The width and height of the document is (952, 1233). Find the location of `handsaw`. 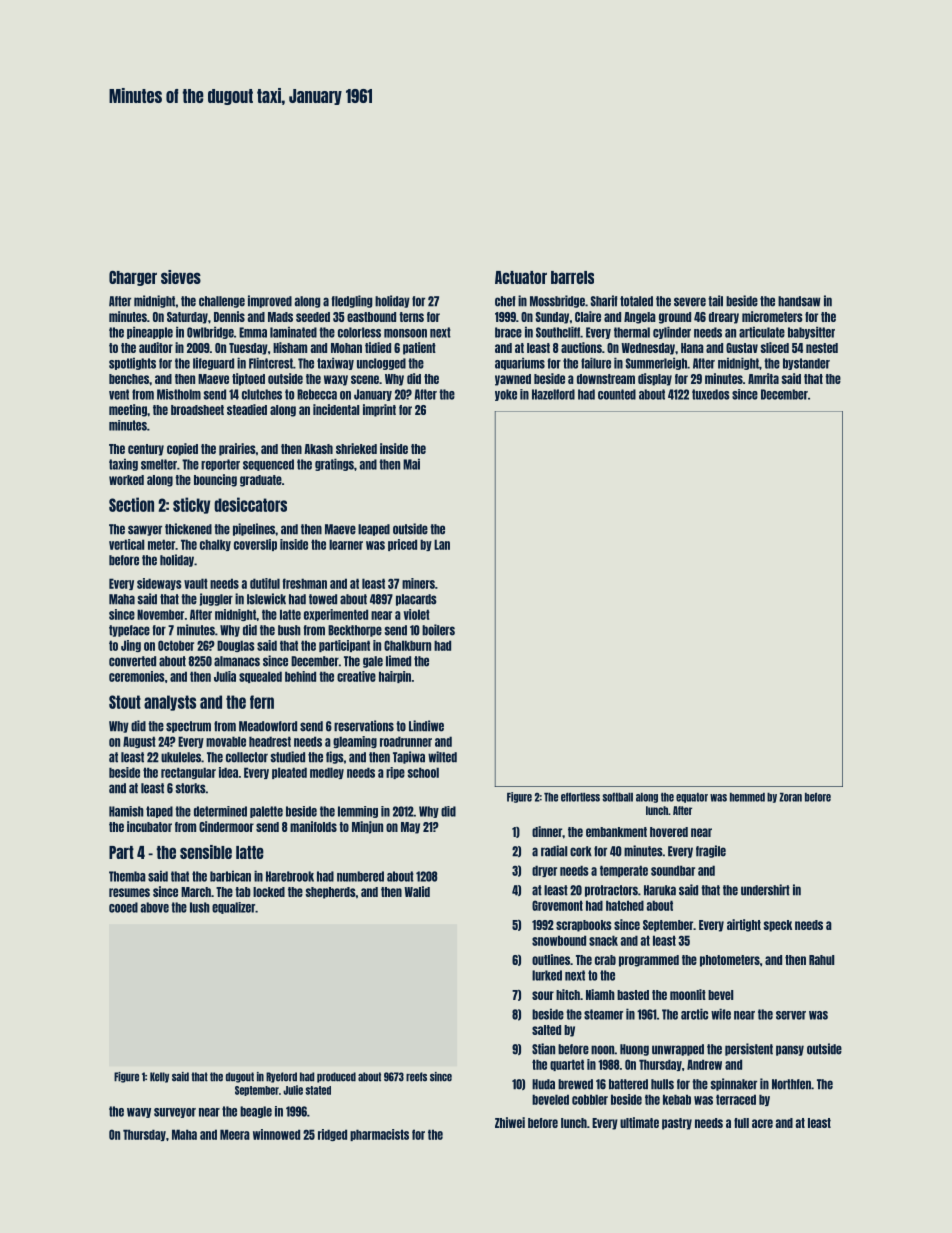

handsaw is located at coordinates (799, 301).
